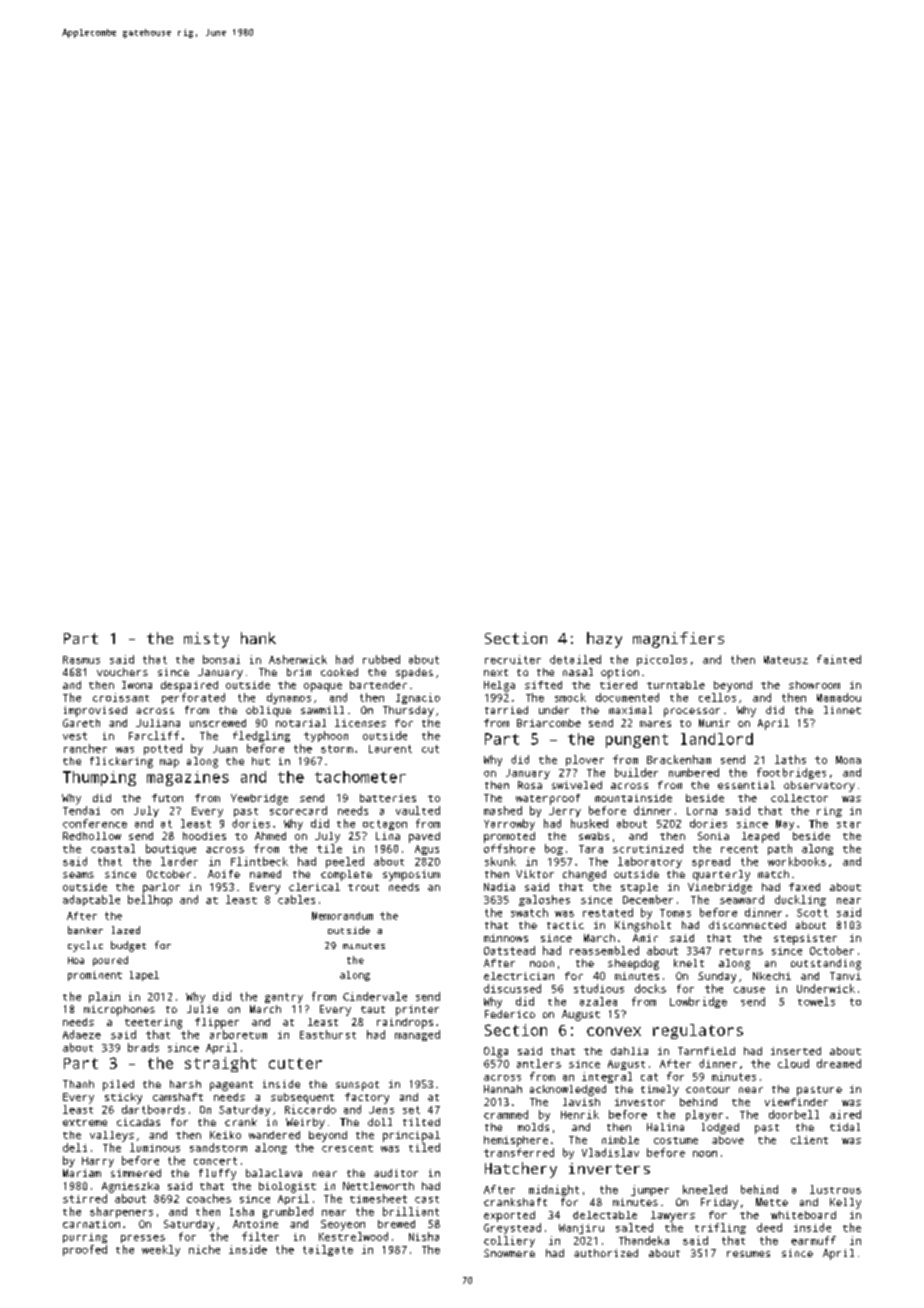  Describe the element at coordinates (424, 837) in the screenshot. I see `paved` at that location.
